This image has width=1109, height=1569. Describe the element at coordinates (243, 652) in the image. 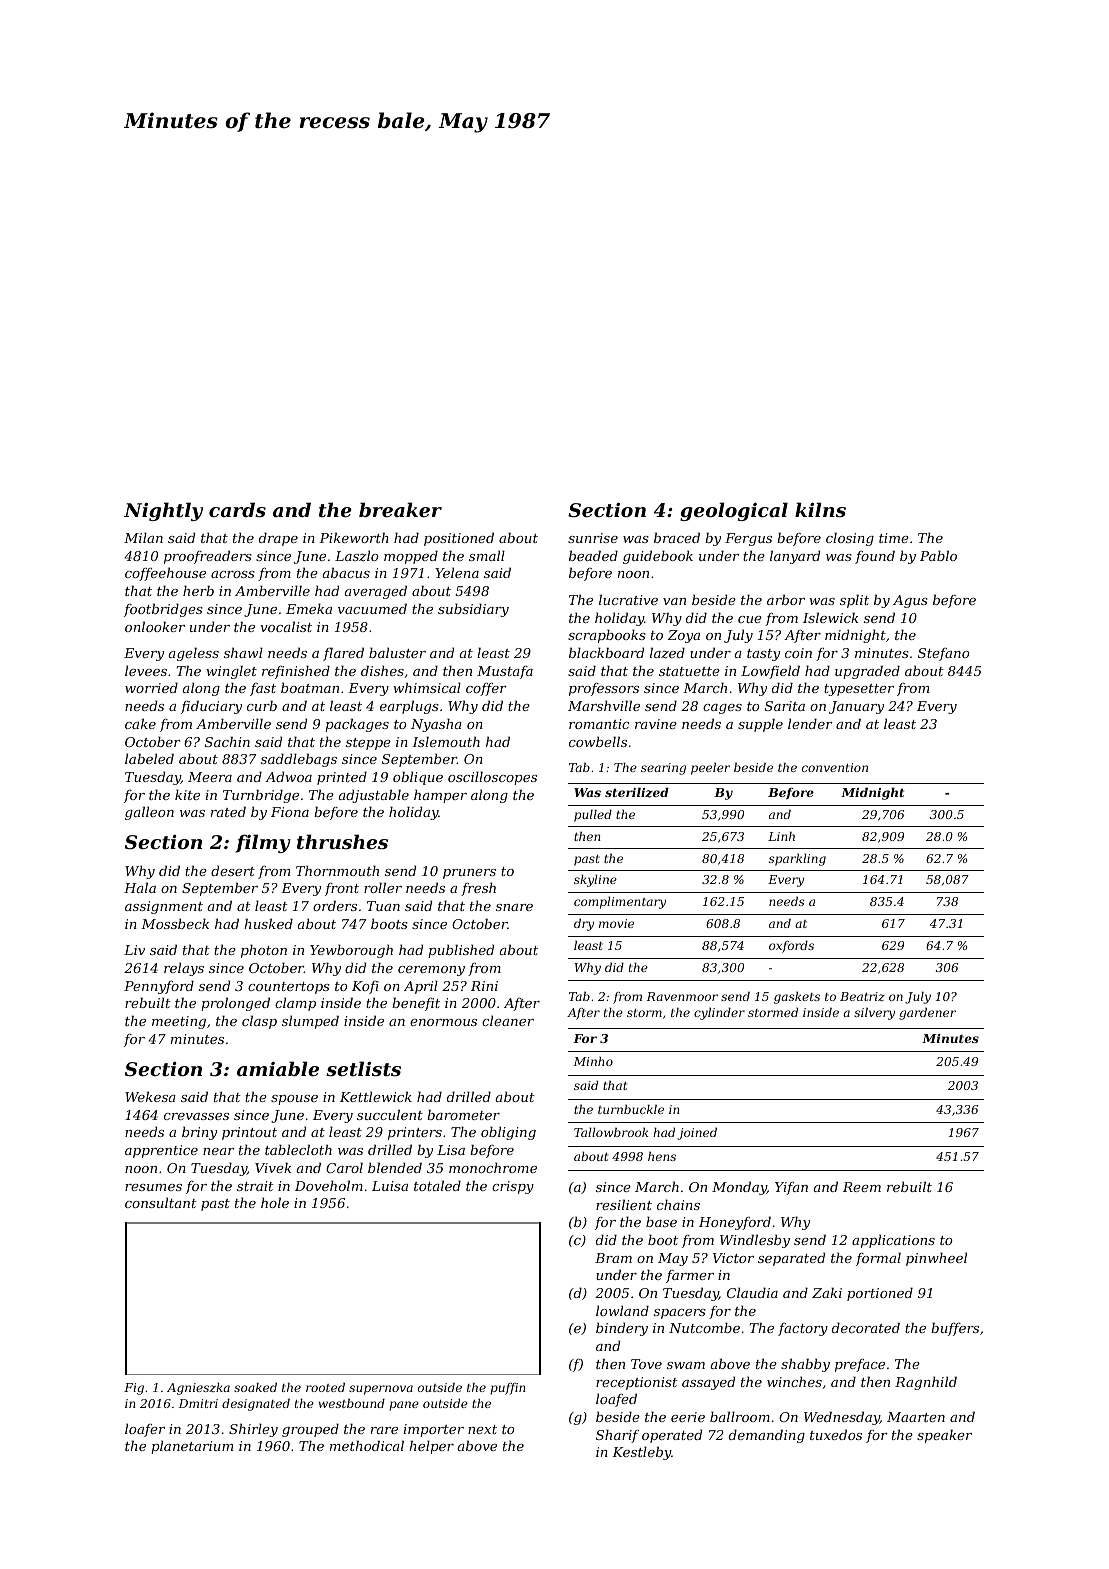

I see `shawl` at that location.
